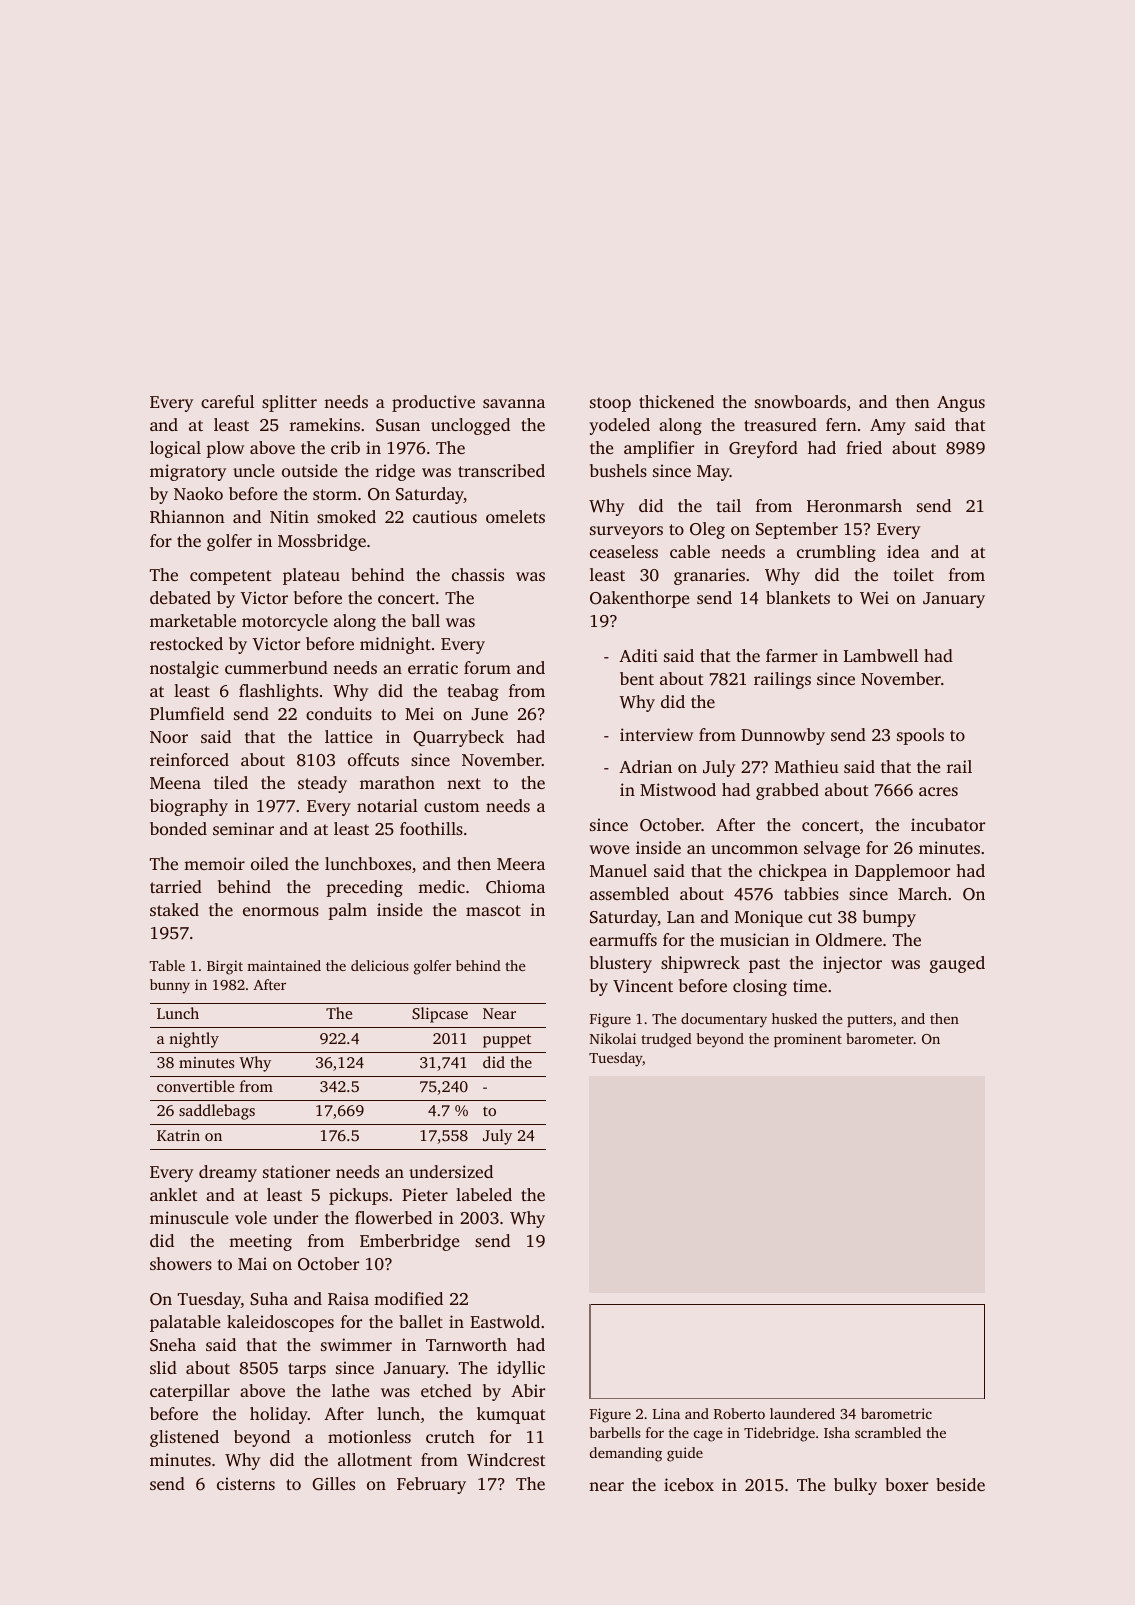 The image size is (1135, 1605). What do you see at coordinates (217, 1112) in the screenshot?
I see `saddlebags` at bounding box center [217, 1112].
